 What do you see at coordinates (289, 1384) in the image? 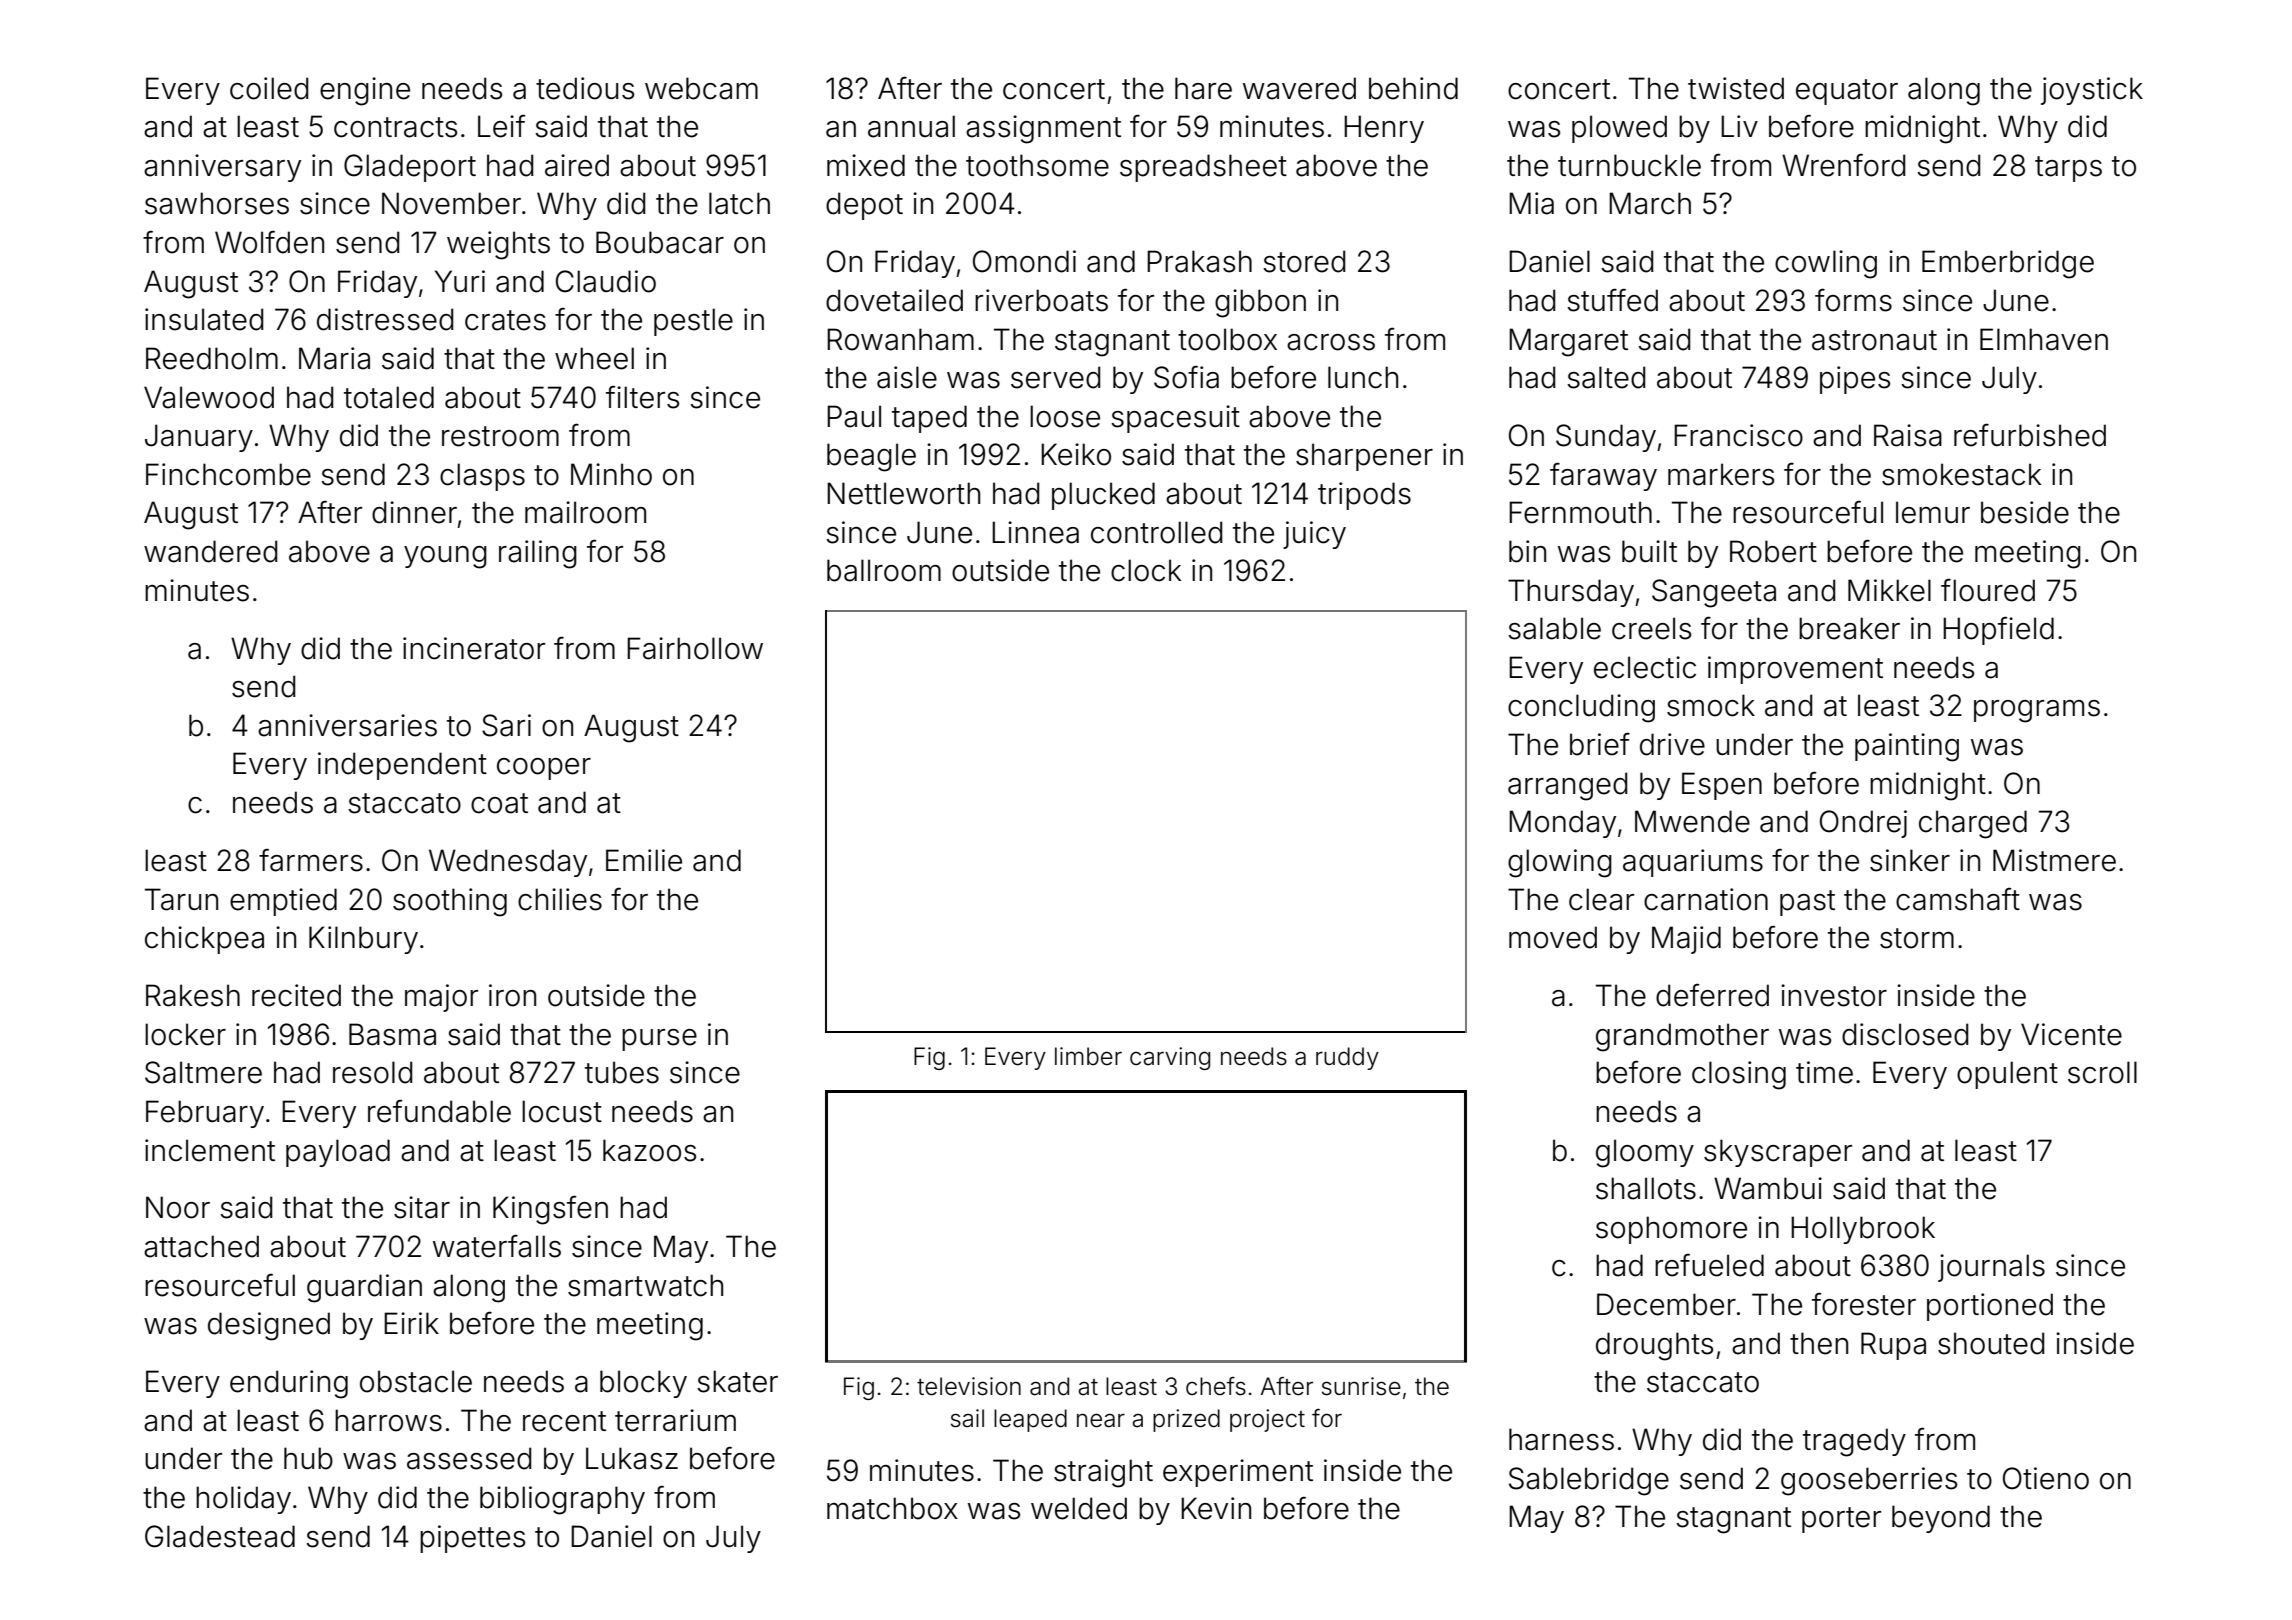
I see `enduring` at bounding box center [289, 1384].
